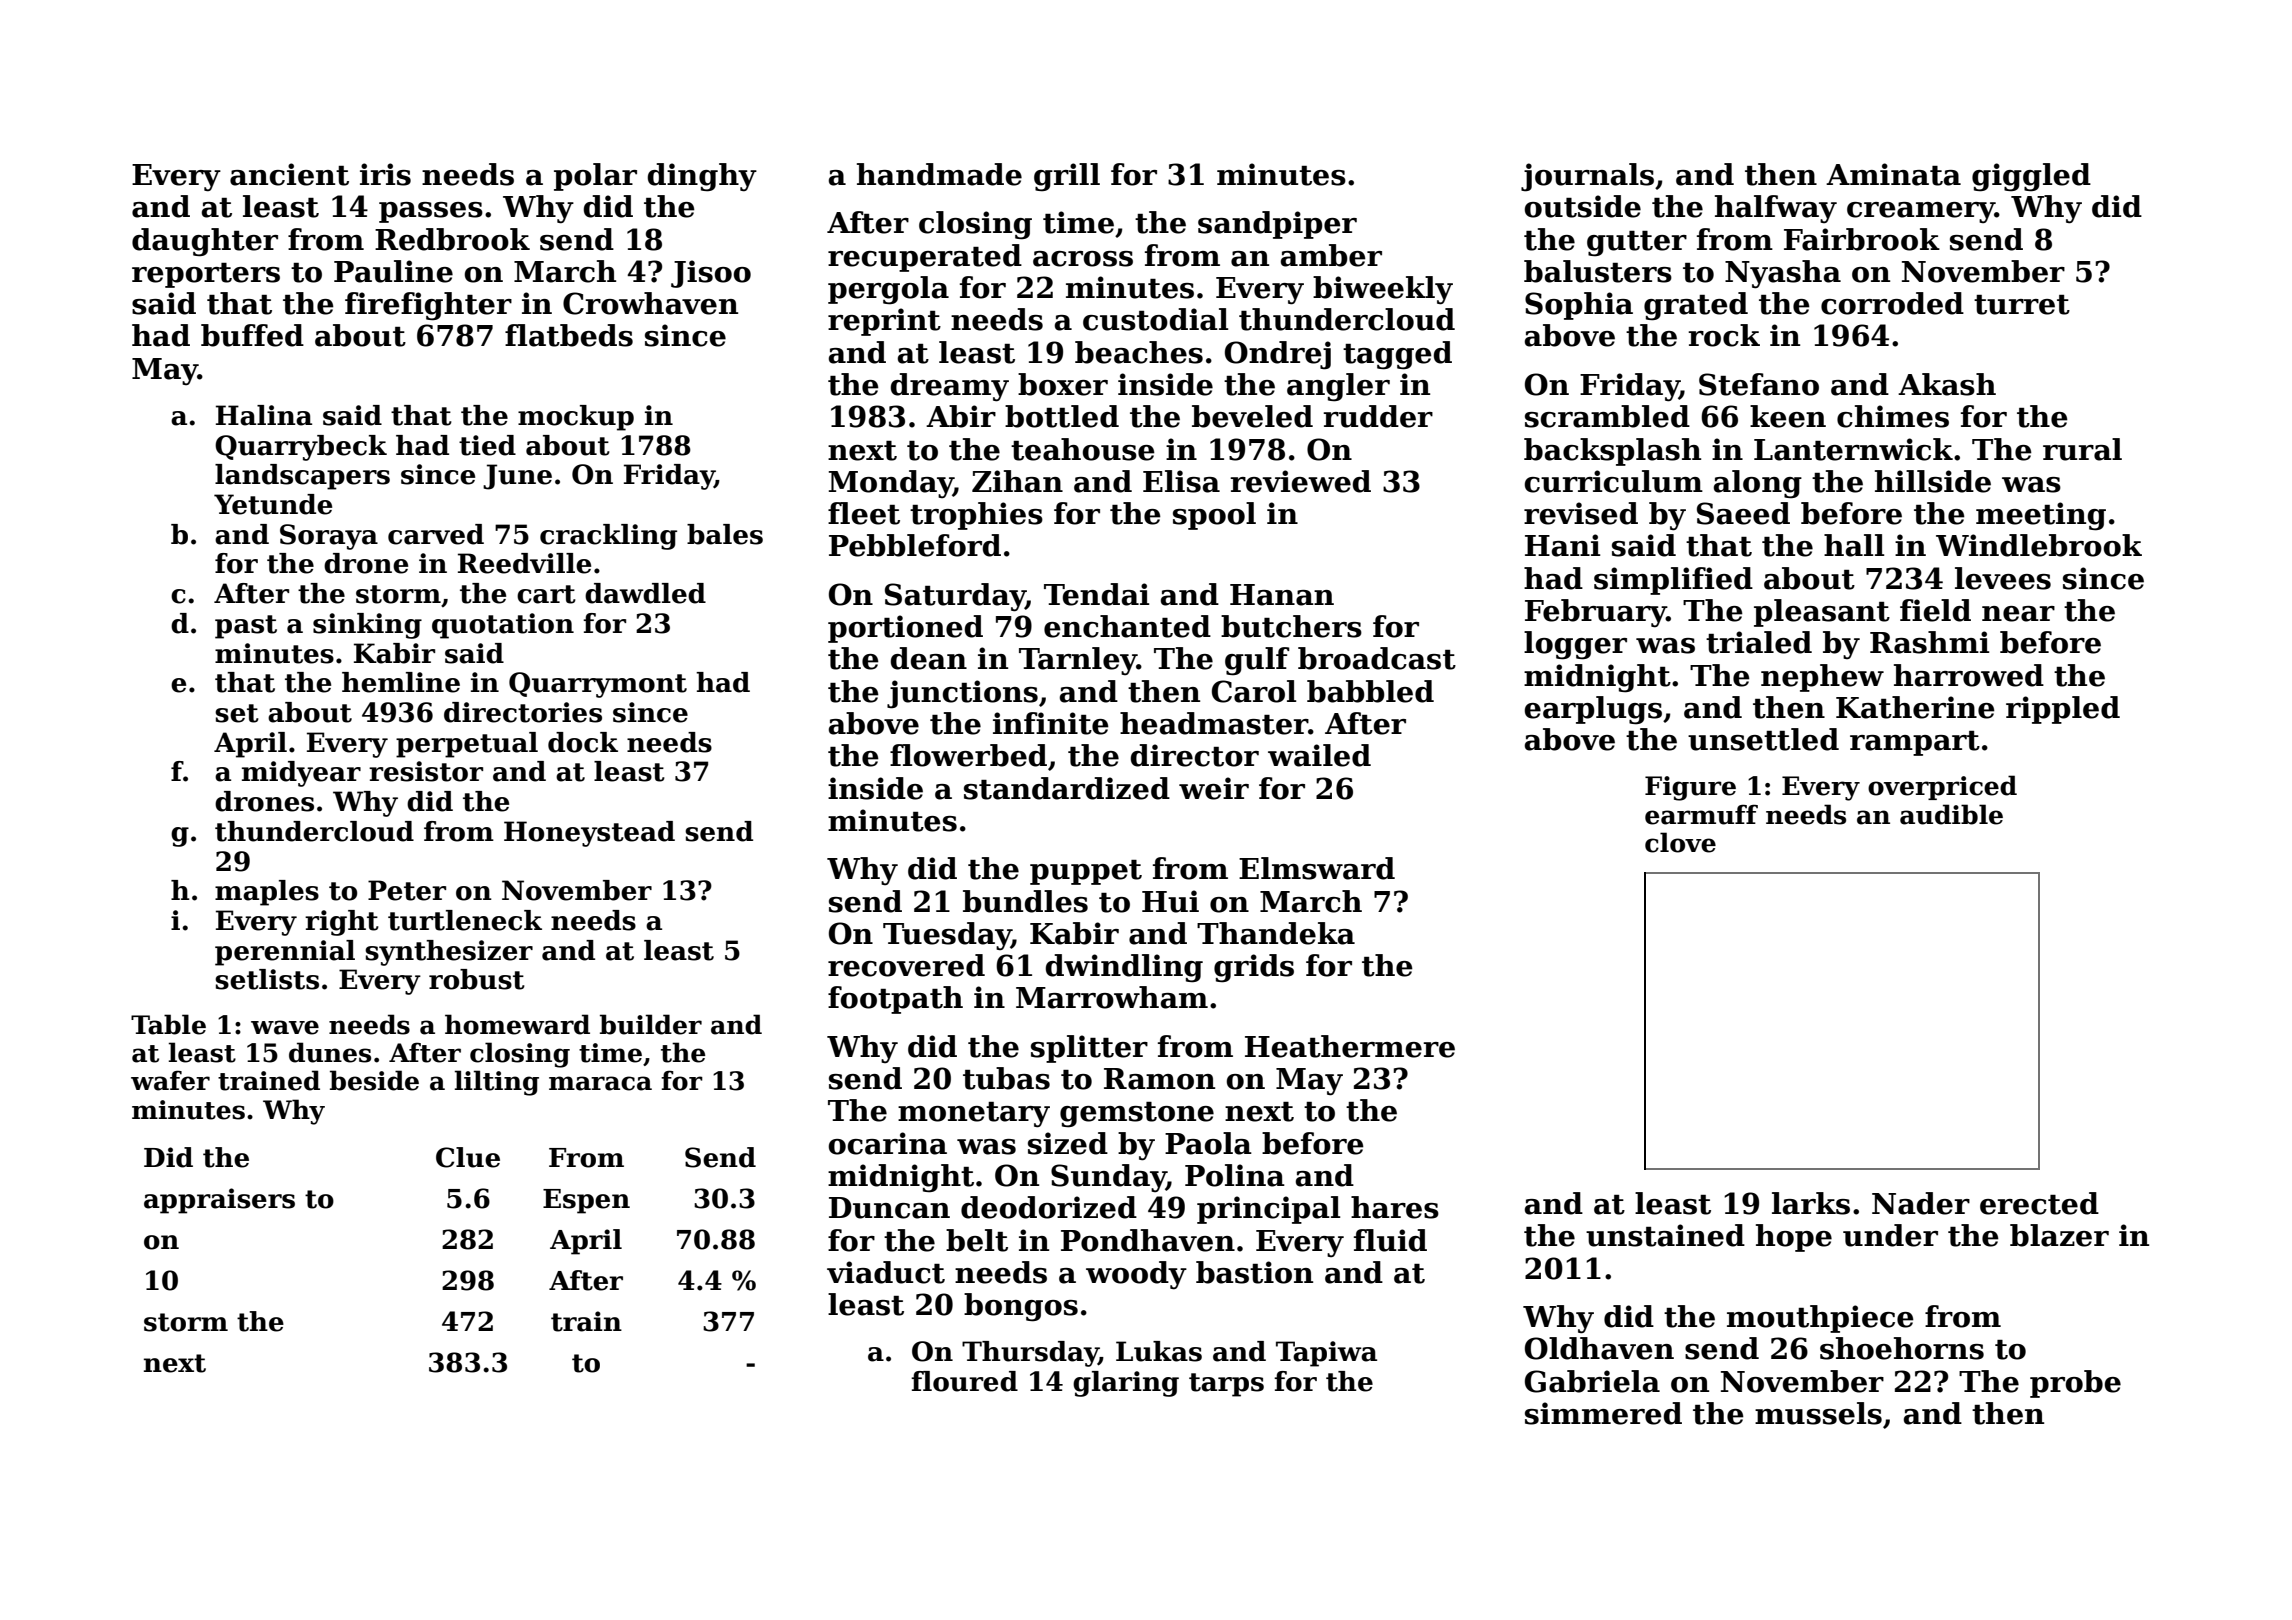  Describe the element at coordinates (219, 1201) in the screenshot. I see `appraisers` at that location.
